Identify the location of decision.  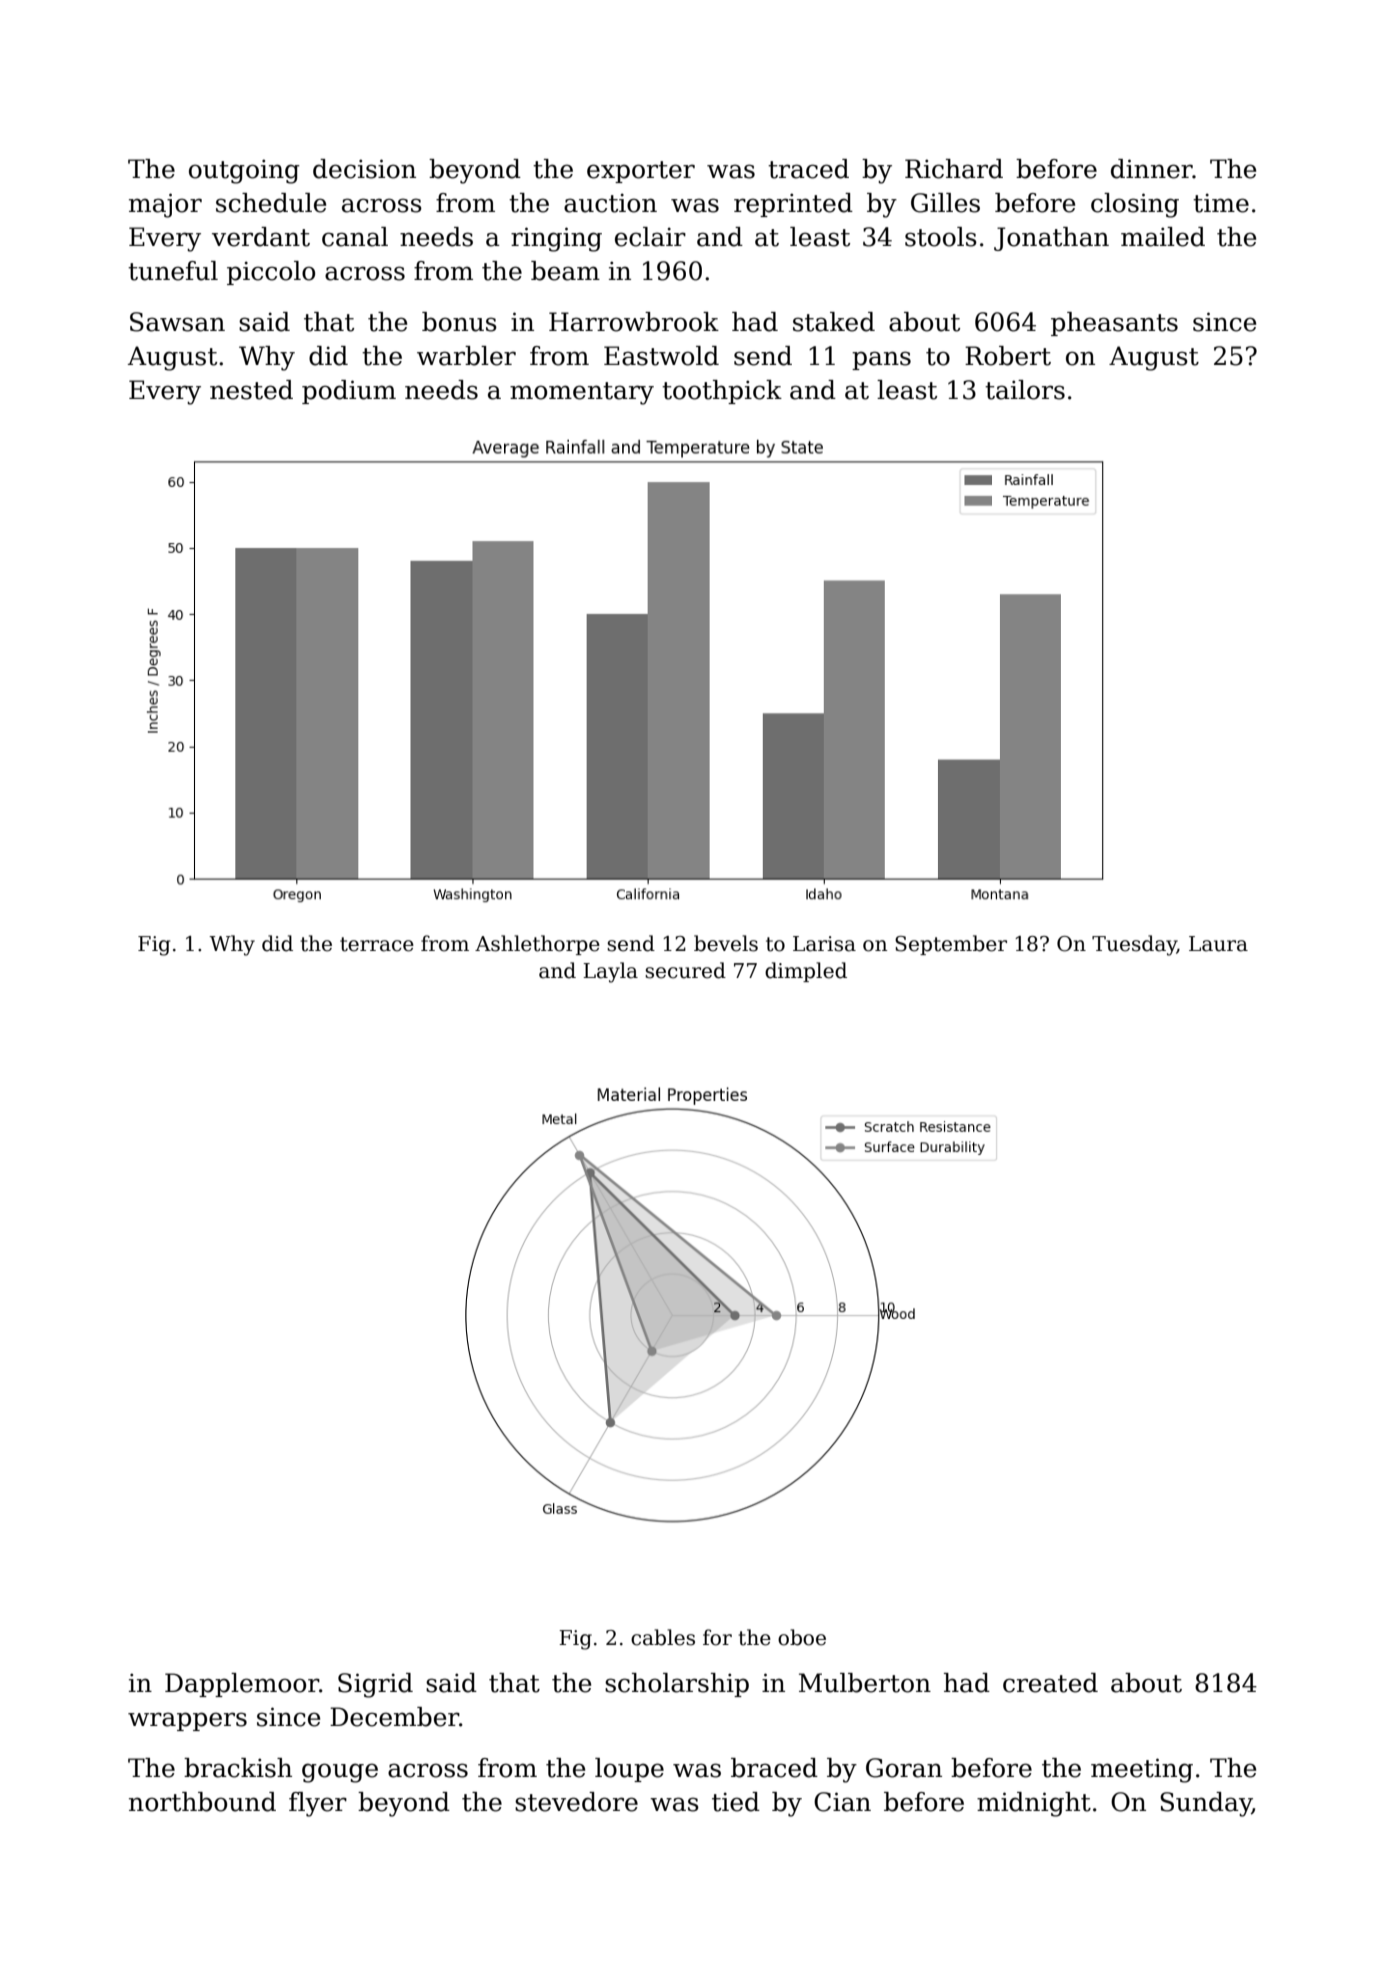
(364, 169).
